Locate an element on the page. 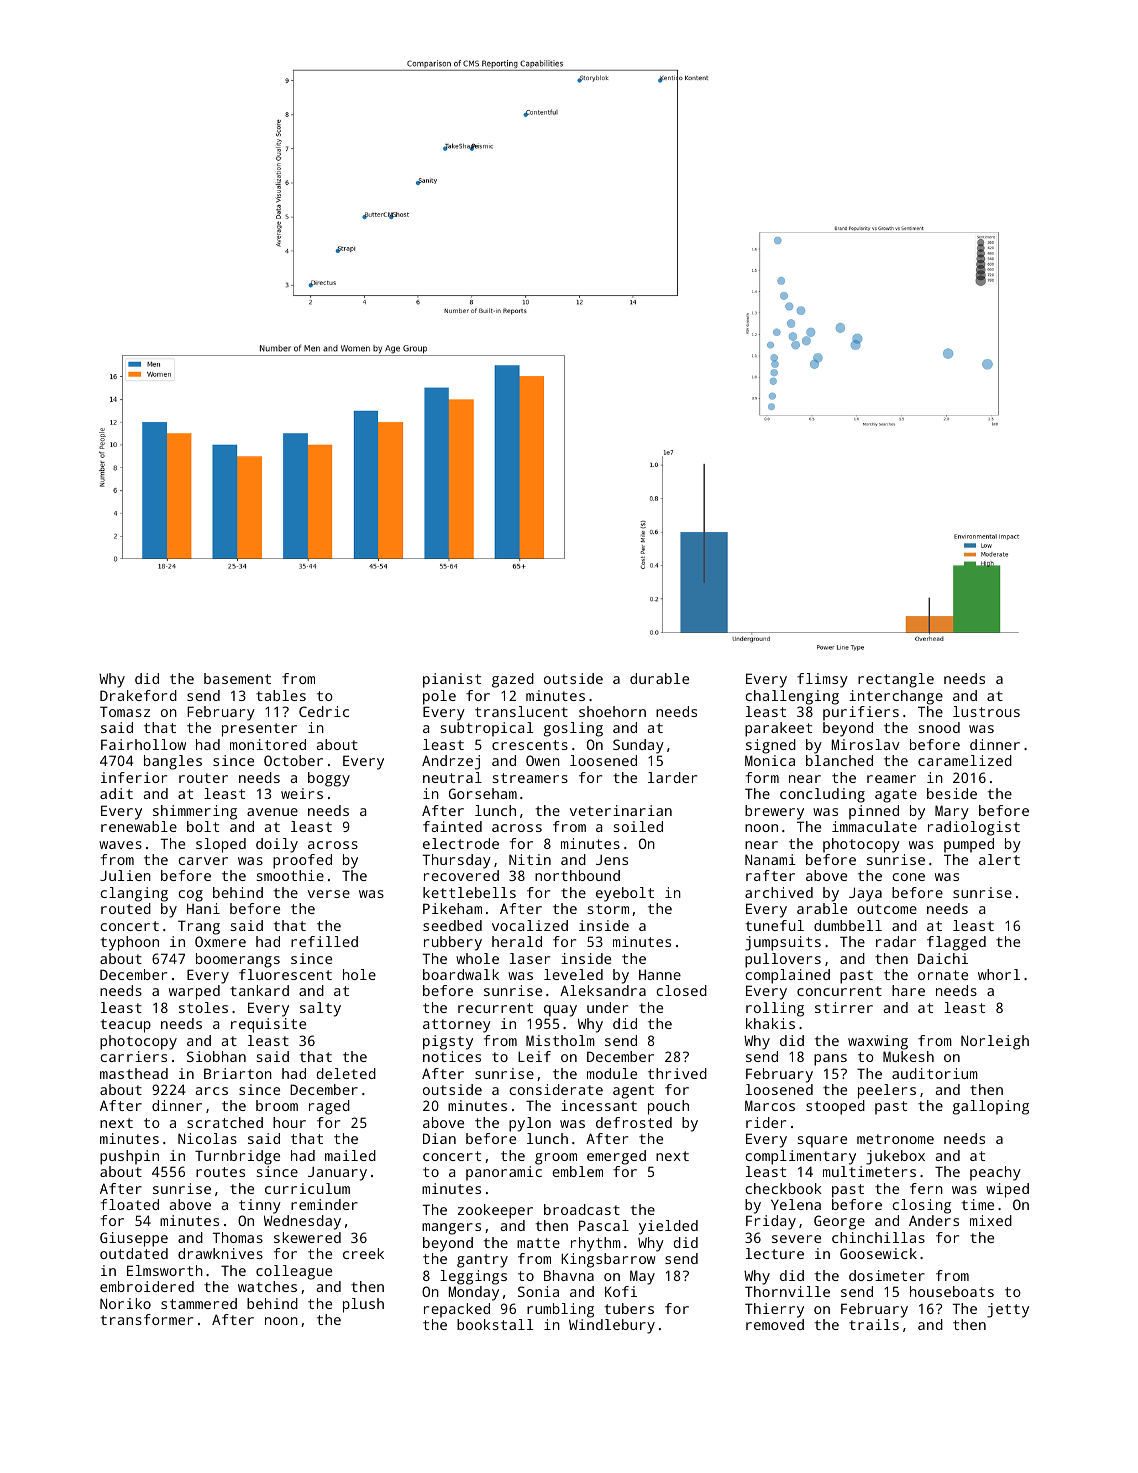 The height and width of the page is (1473, 1138). rectangle is located at coordinates (896, 680).
